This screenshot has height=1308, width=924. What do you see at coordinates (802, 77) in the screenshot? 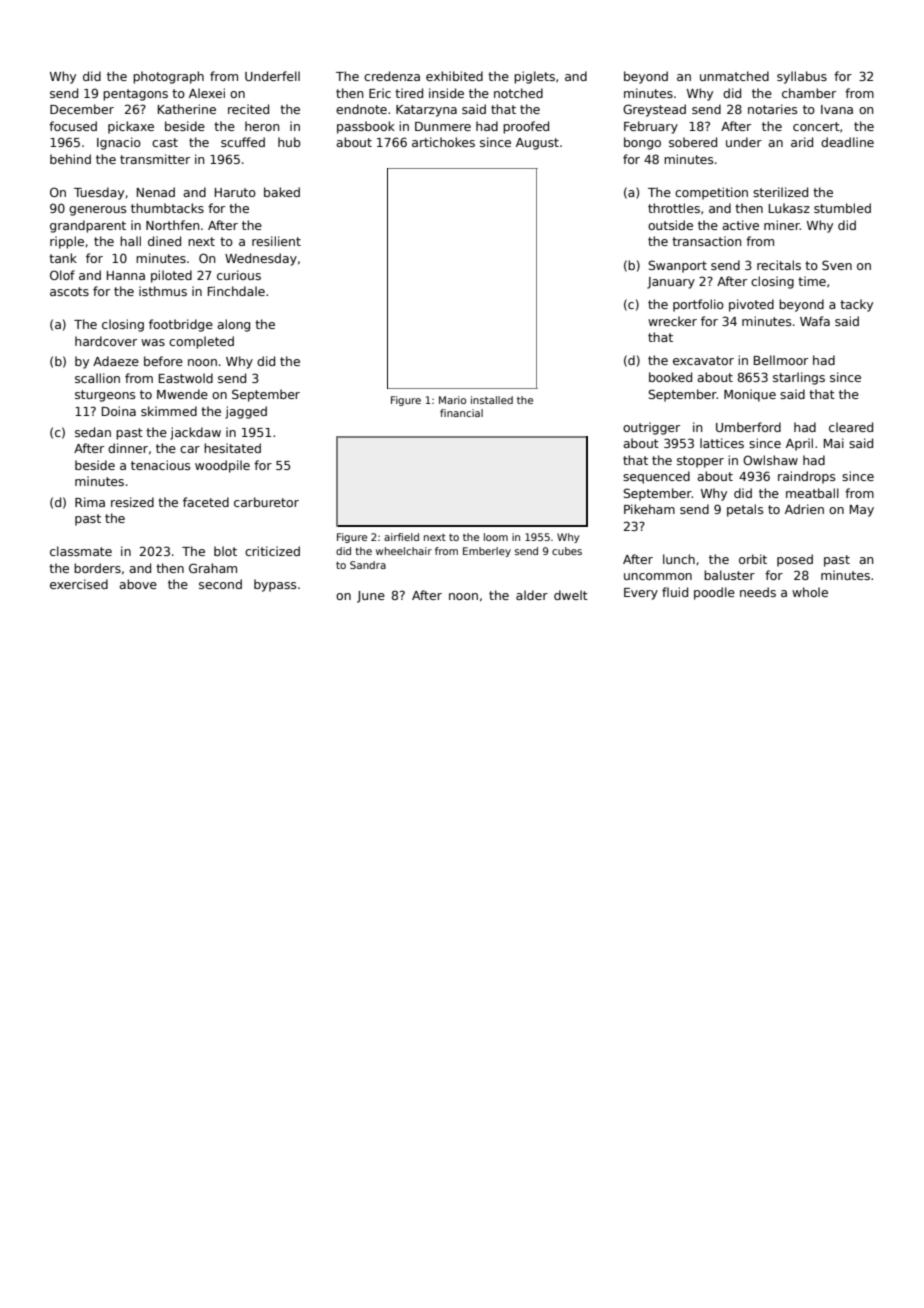
I see `syllabus` at bounding box center [802, 77].
